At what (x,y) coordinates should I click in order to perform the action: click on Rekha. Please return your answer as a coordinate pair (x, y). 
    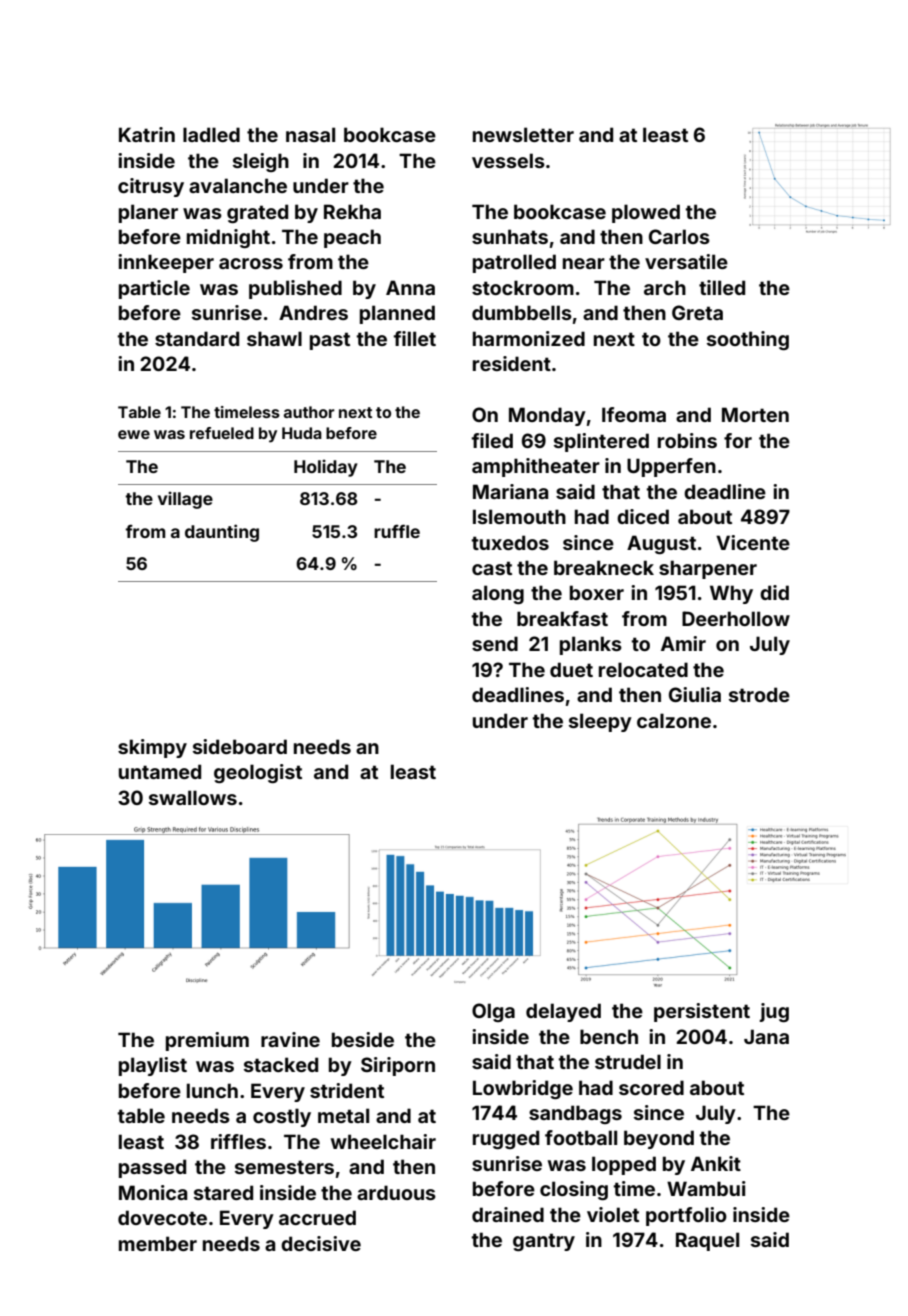
    Looking at the image, I should click on (352, 211).
